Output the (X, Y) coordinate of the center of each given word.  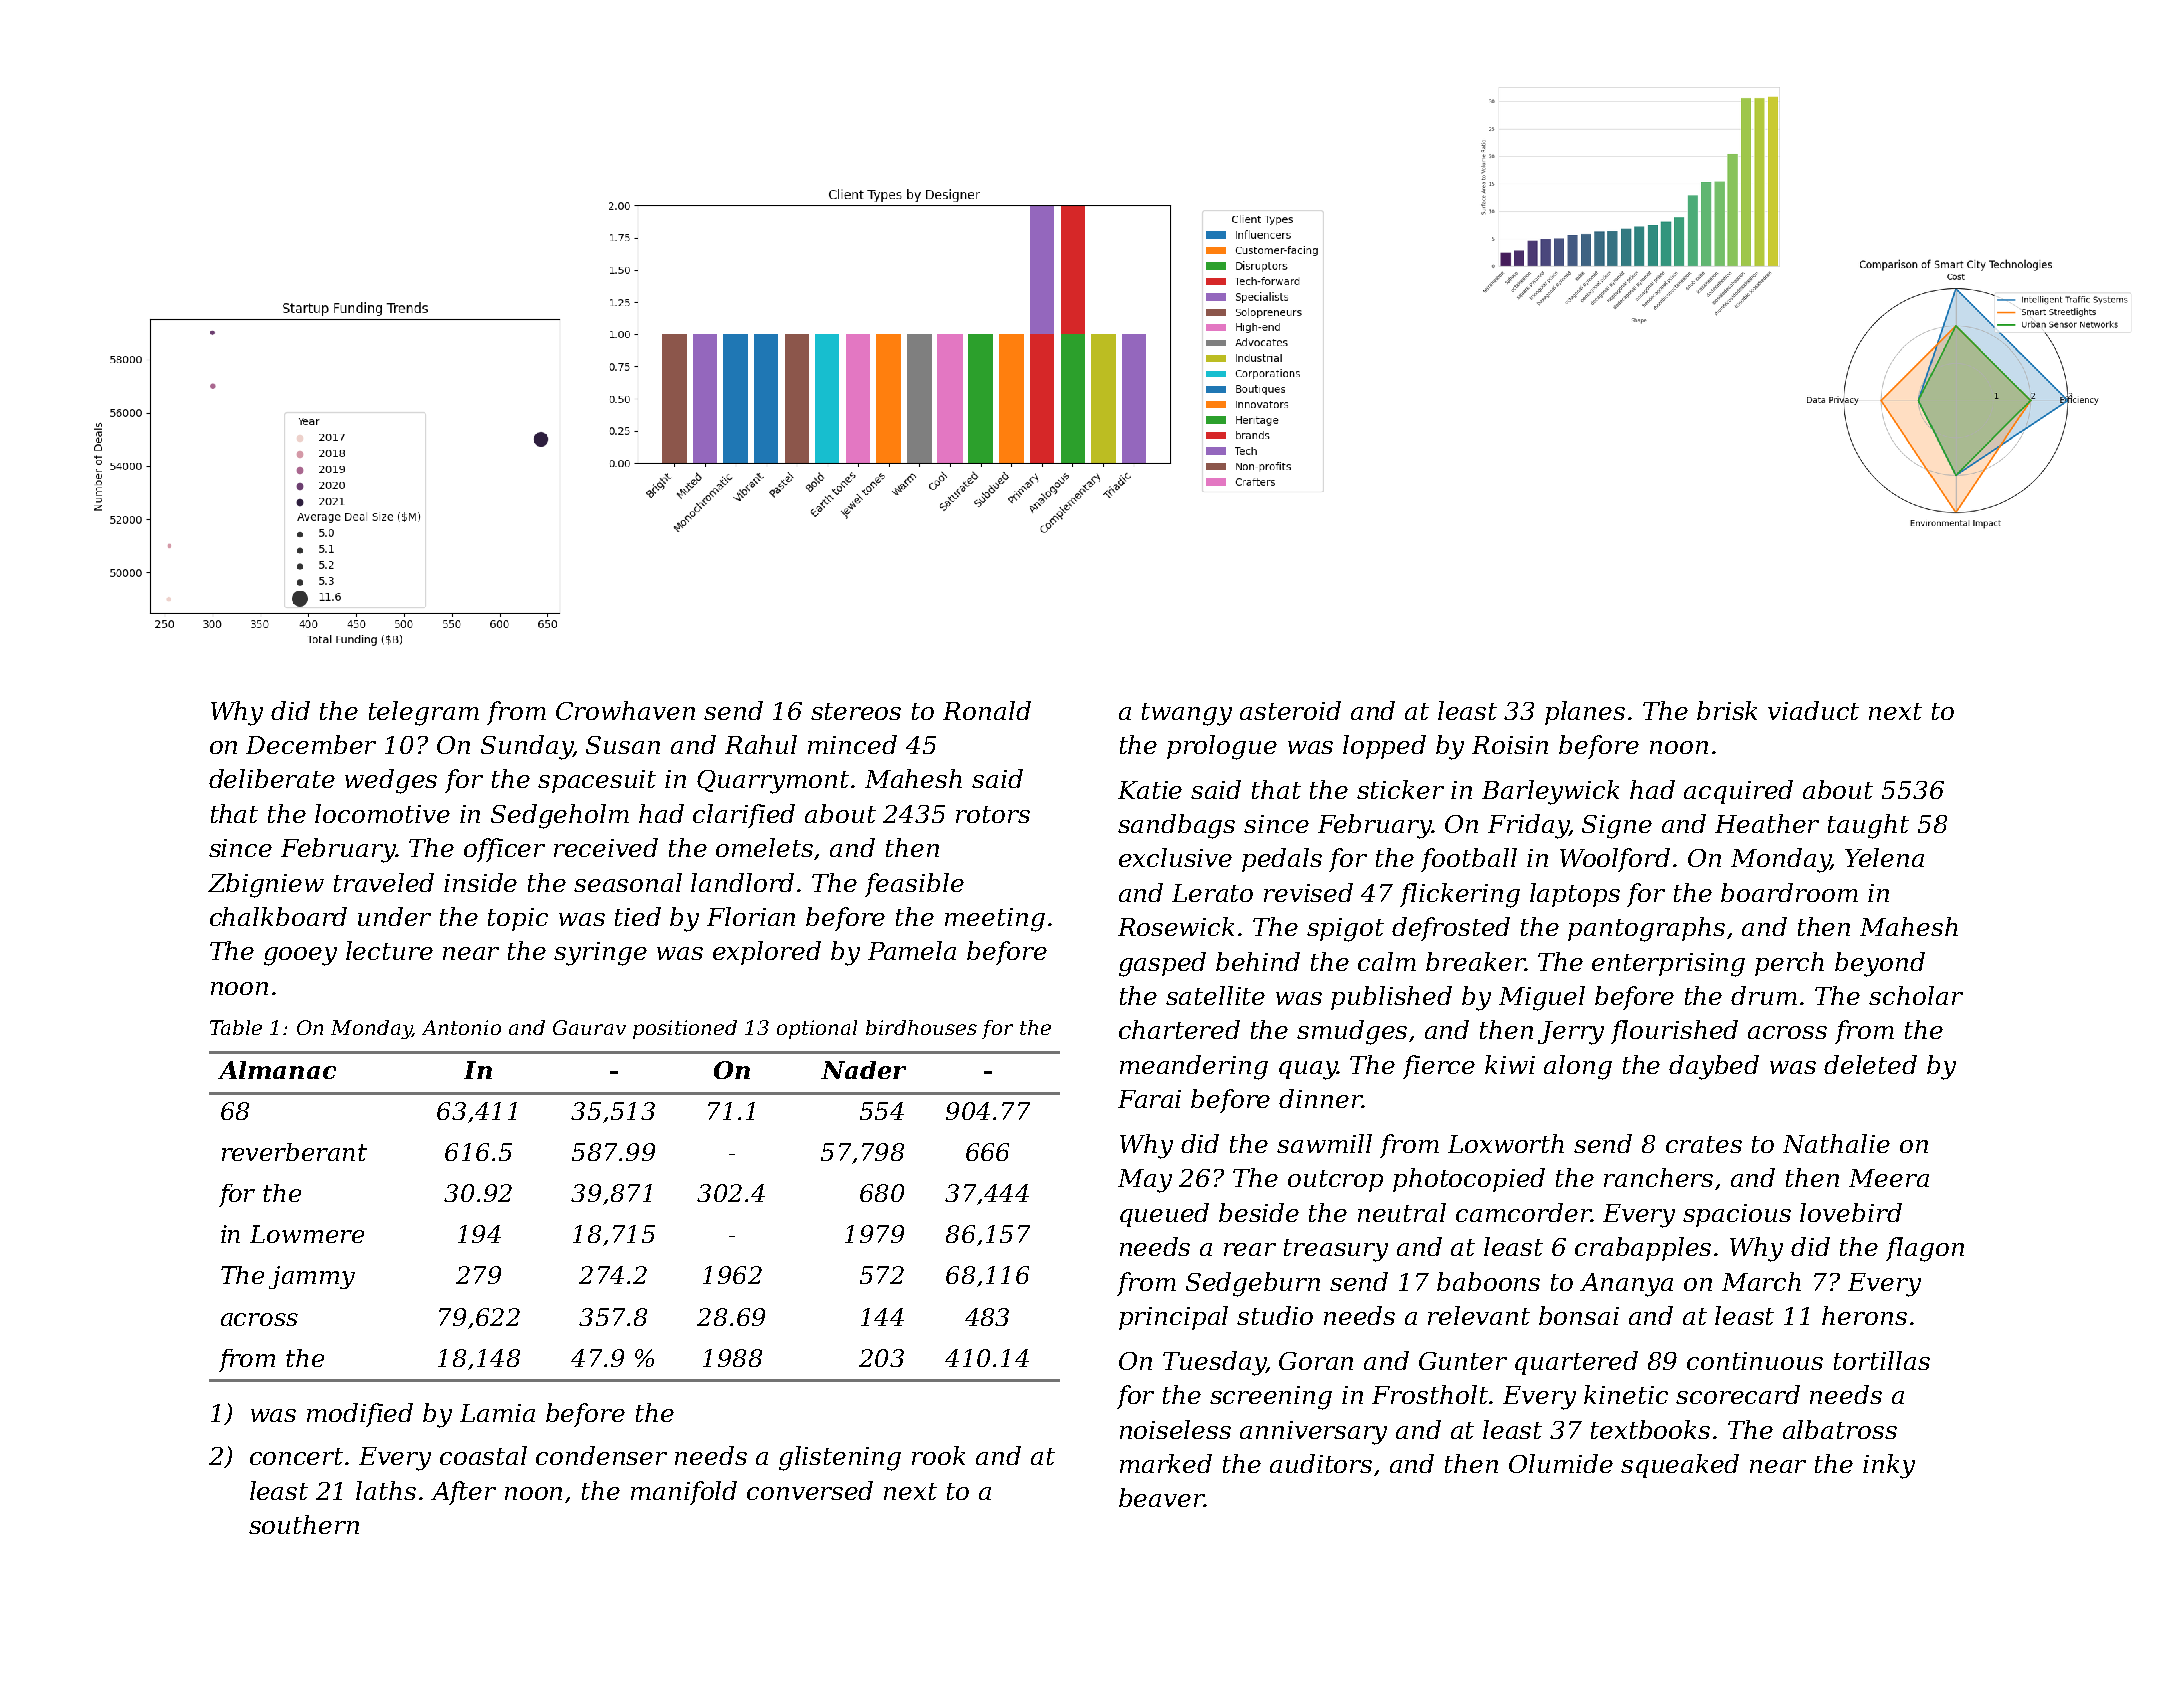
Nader (863, 1070)
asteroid (1290, 710)
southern (304, 1524)
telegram (424, 713)
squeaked (1680, 1466)
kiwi (1510, 1064)
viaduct (1813, 710)
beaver (1161, 1497)
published (1391, 998)
